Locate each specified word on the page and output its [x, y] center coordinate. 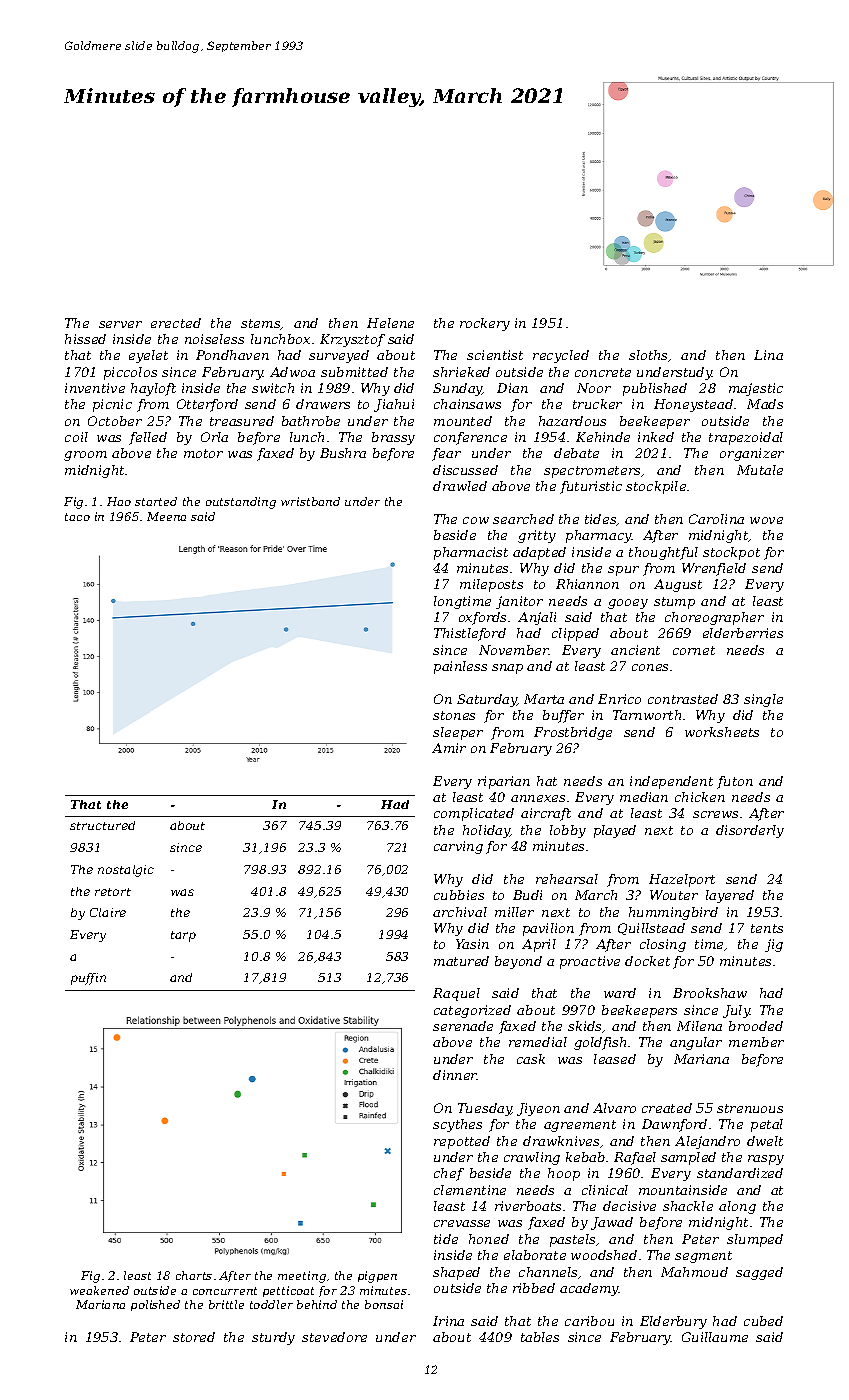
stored [194, 1337]
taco [77, 517]
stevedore [334, 1337]
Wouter [674, 895]
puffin [88, 979]
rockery [485, 324]
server [120, 324]
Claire [108, 912]
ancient [635, 650]
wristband [310, 501]
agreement [580, 1126]
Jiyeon [538, 1109]
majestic [756, 389]
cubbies [459, 895]
